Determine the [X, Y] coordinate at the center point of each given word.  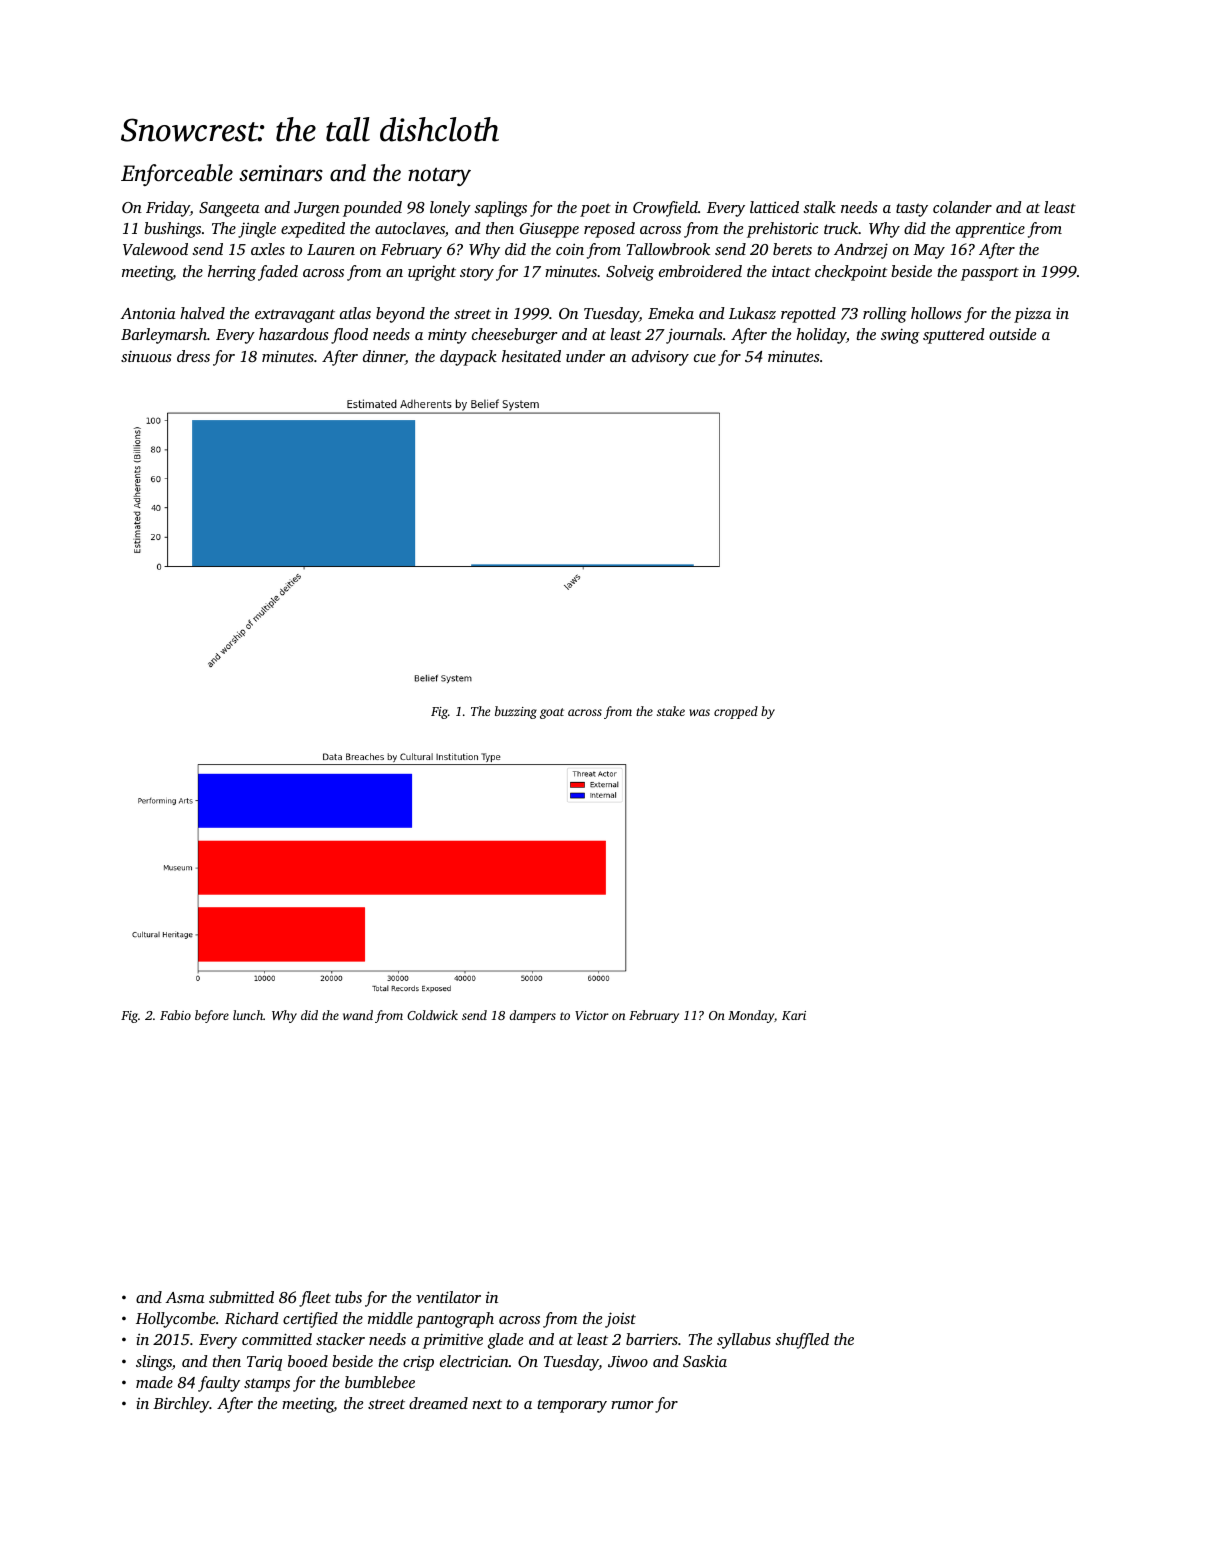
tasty [912, 210]
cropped [736, 712]
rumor [632, 1405]
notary [439, 176]
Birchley [181, 1405]
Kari [794, 1015]
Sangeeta [229, 209]
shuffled [802, 1341]
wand [358, 1015]
